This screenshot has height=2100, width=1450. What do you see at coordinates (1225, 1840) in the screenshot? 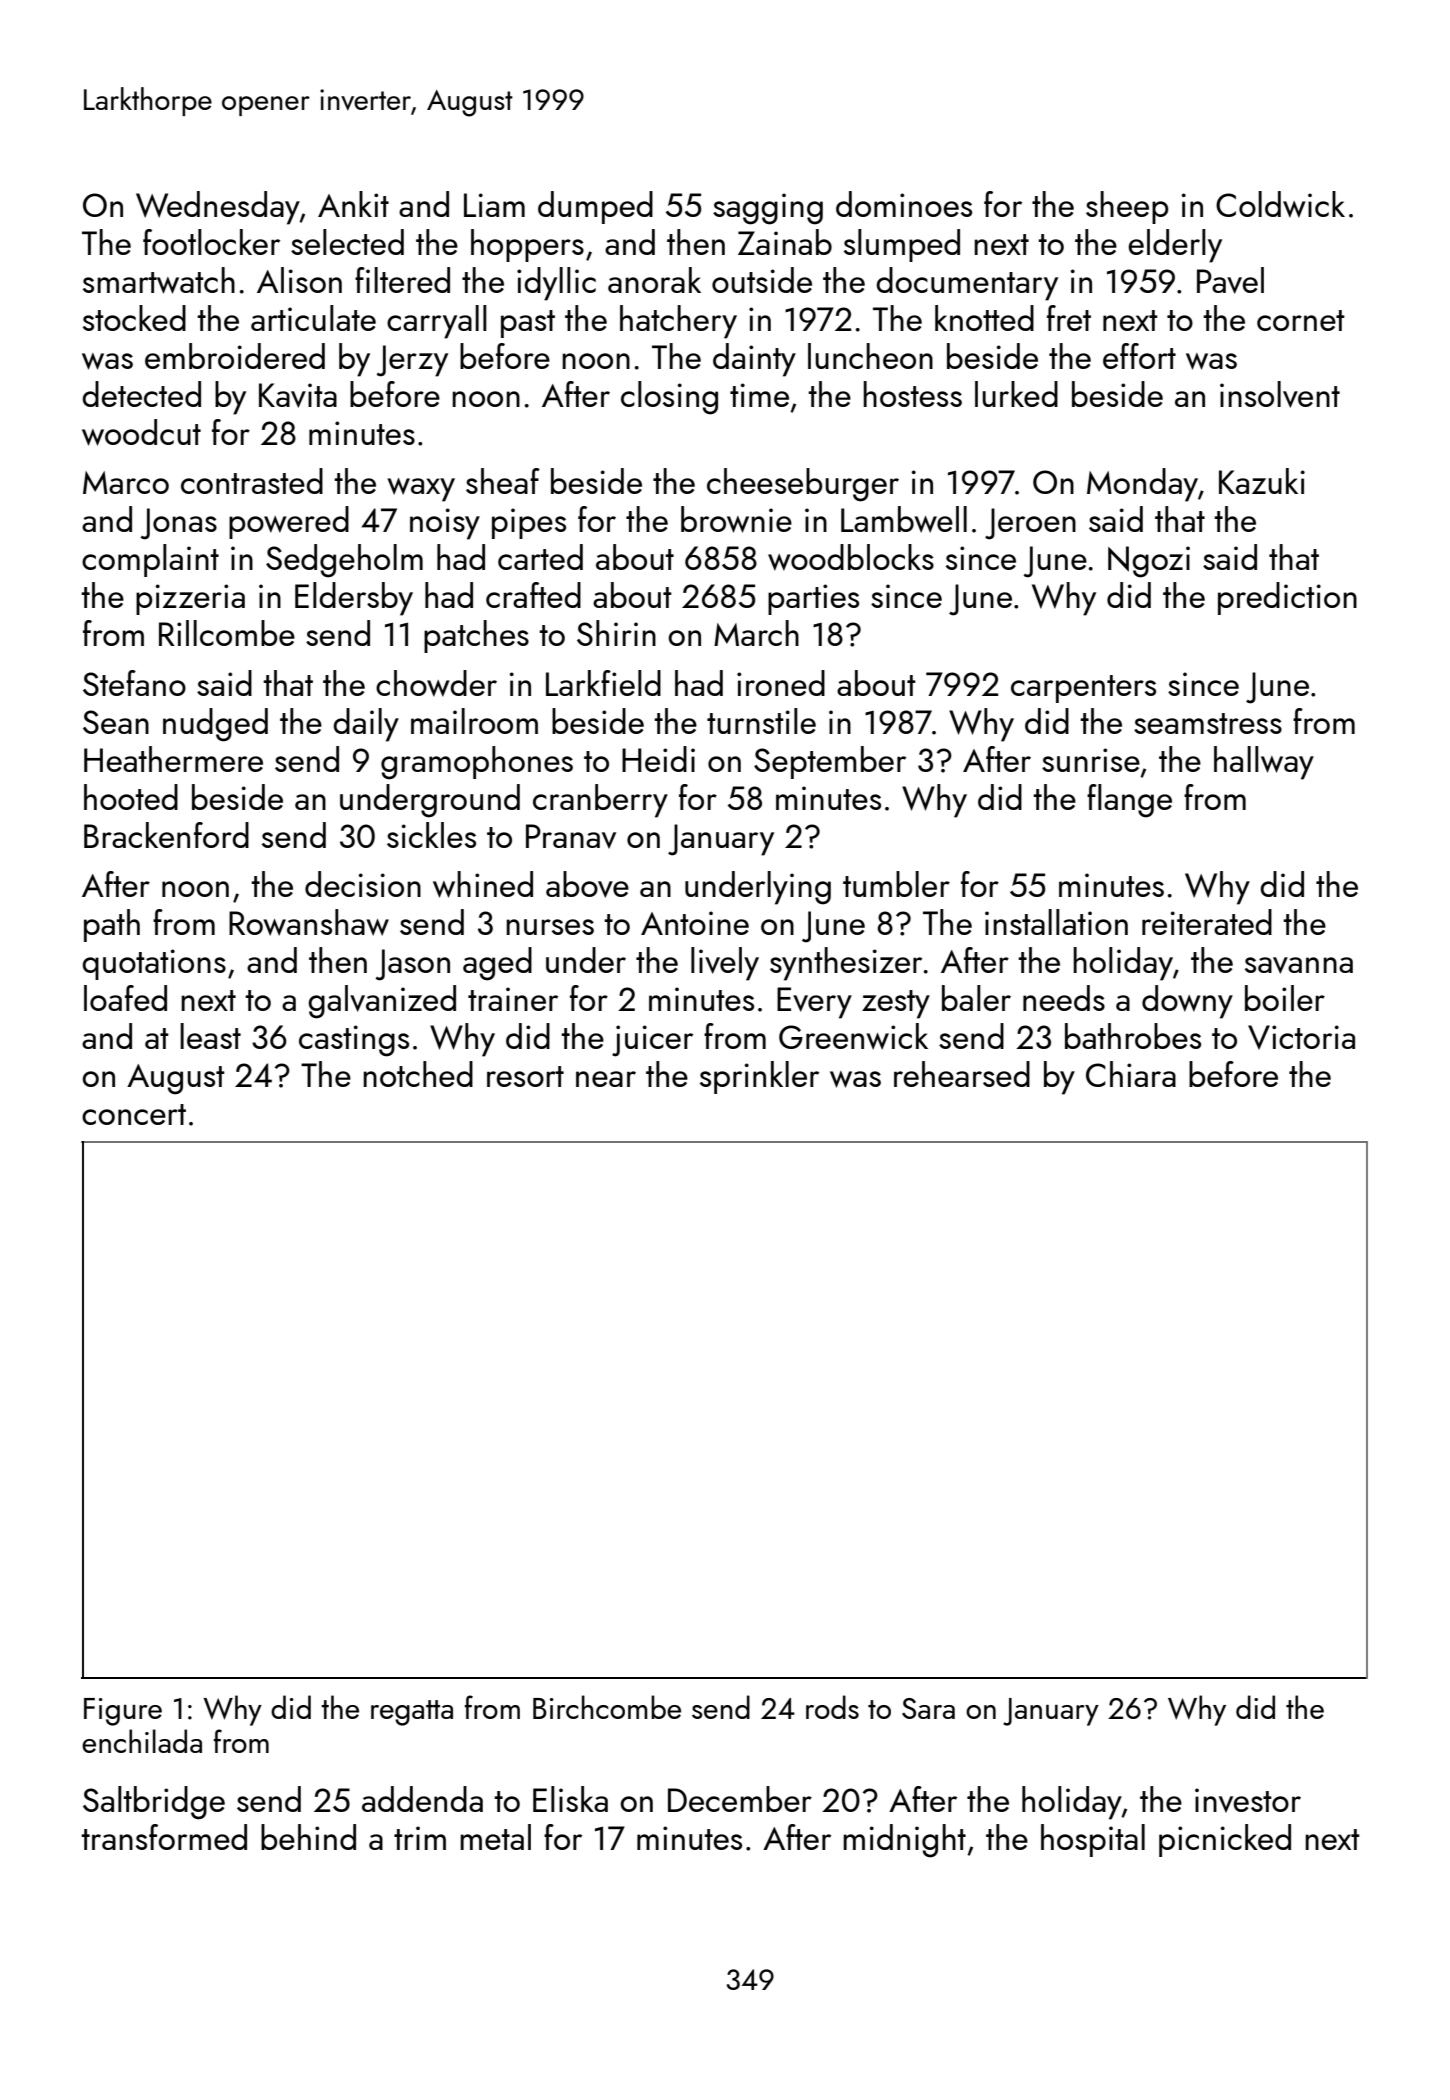
I see `picnicked` at bounding box center [1225, 1840].
